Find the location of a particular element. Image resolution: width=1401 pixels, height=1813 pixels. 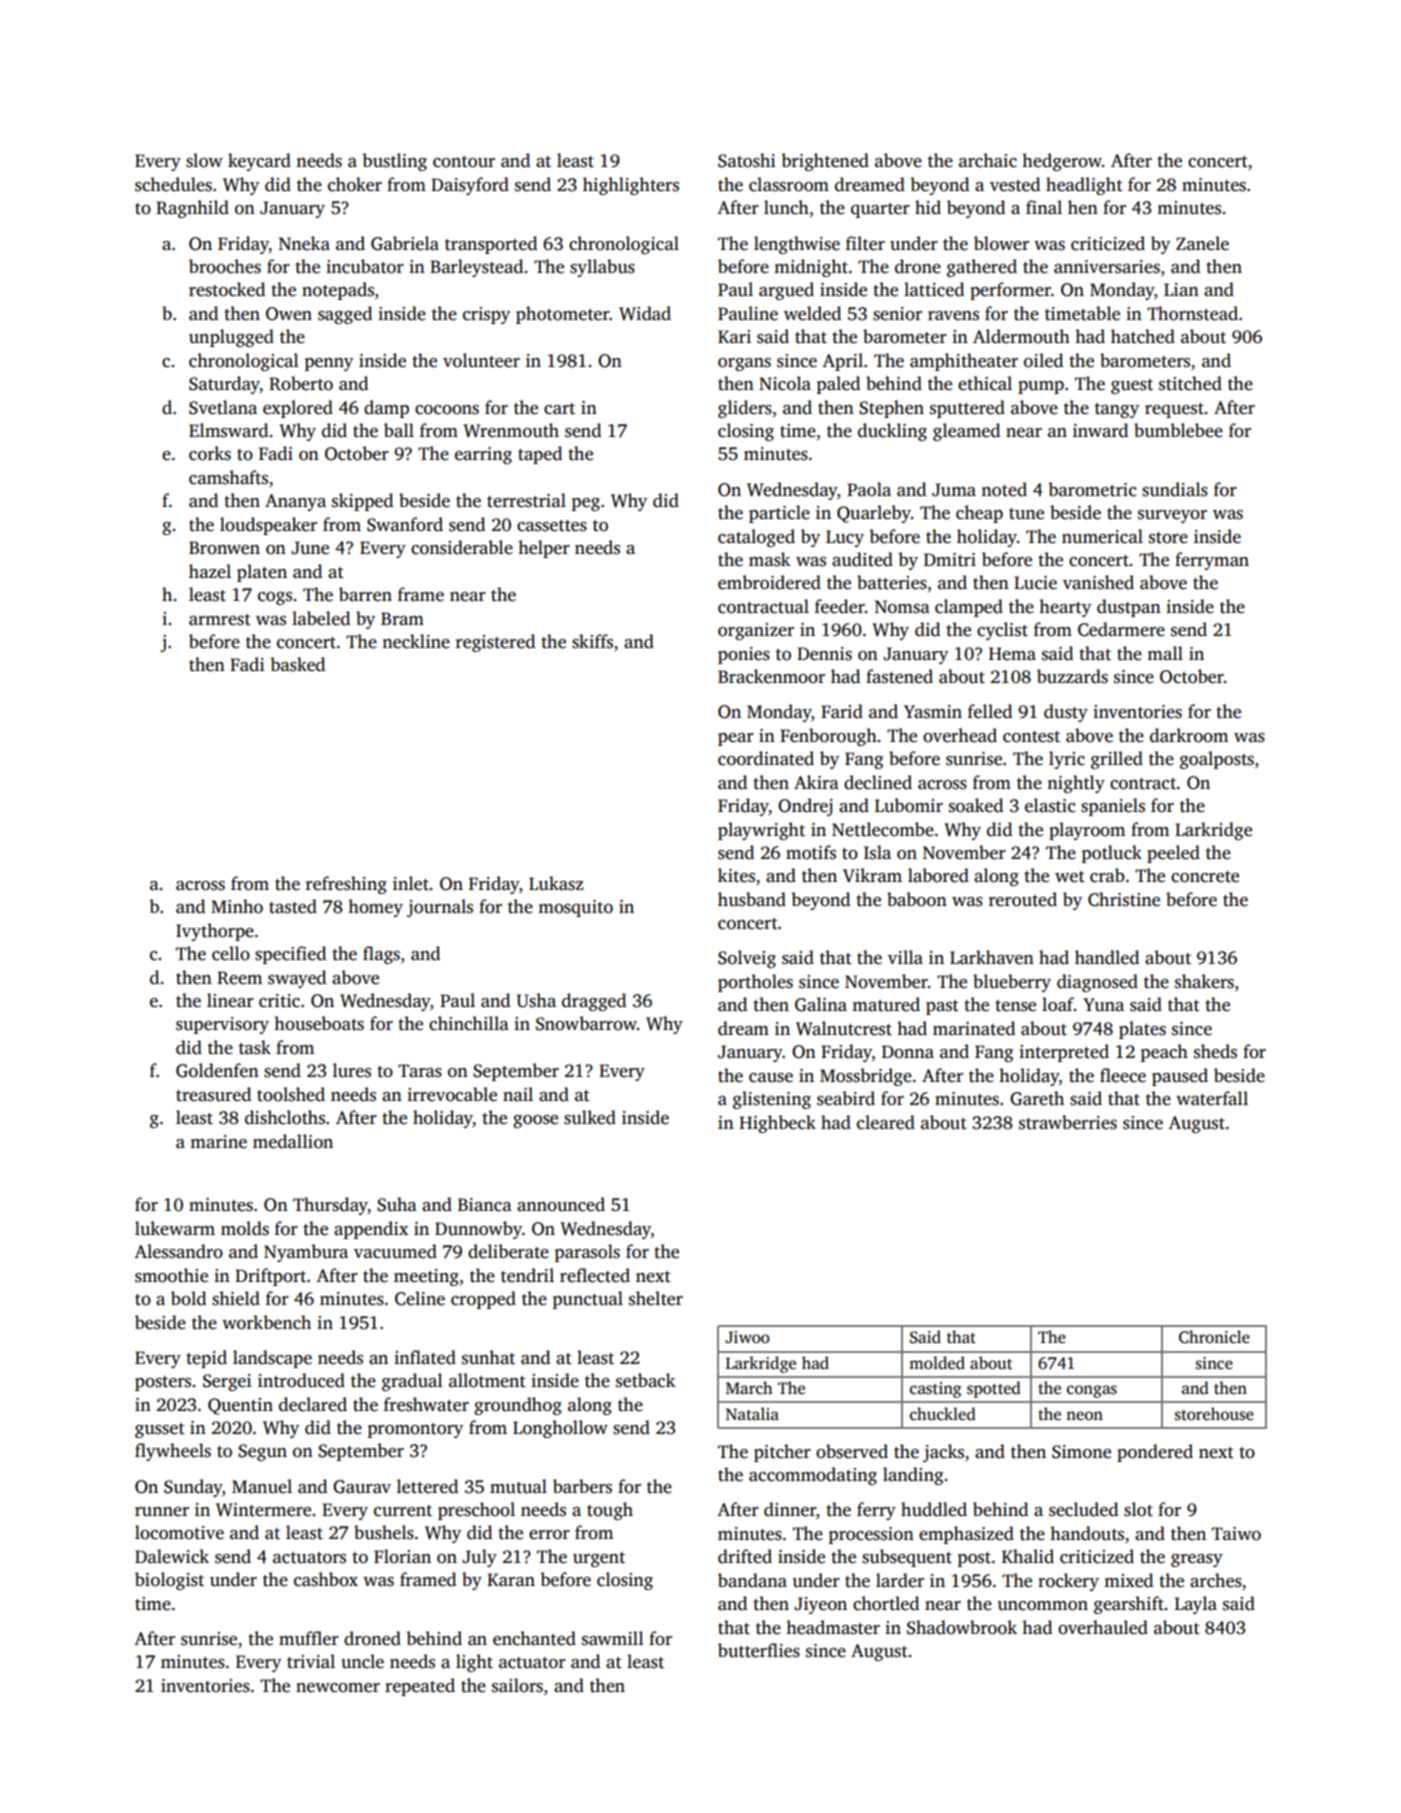

handled is located at coordinates (1107, 957).
